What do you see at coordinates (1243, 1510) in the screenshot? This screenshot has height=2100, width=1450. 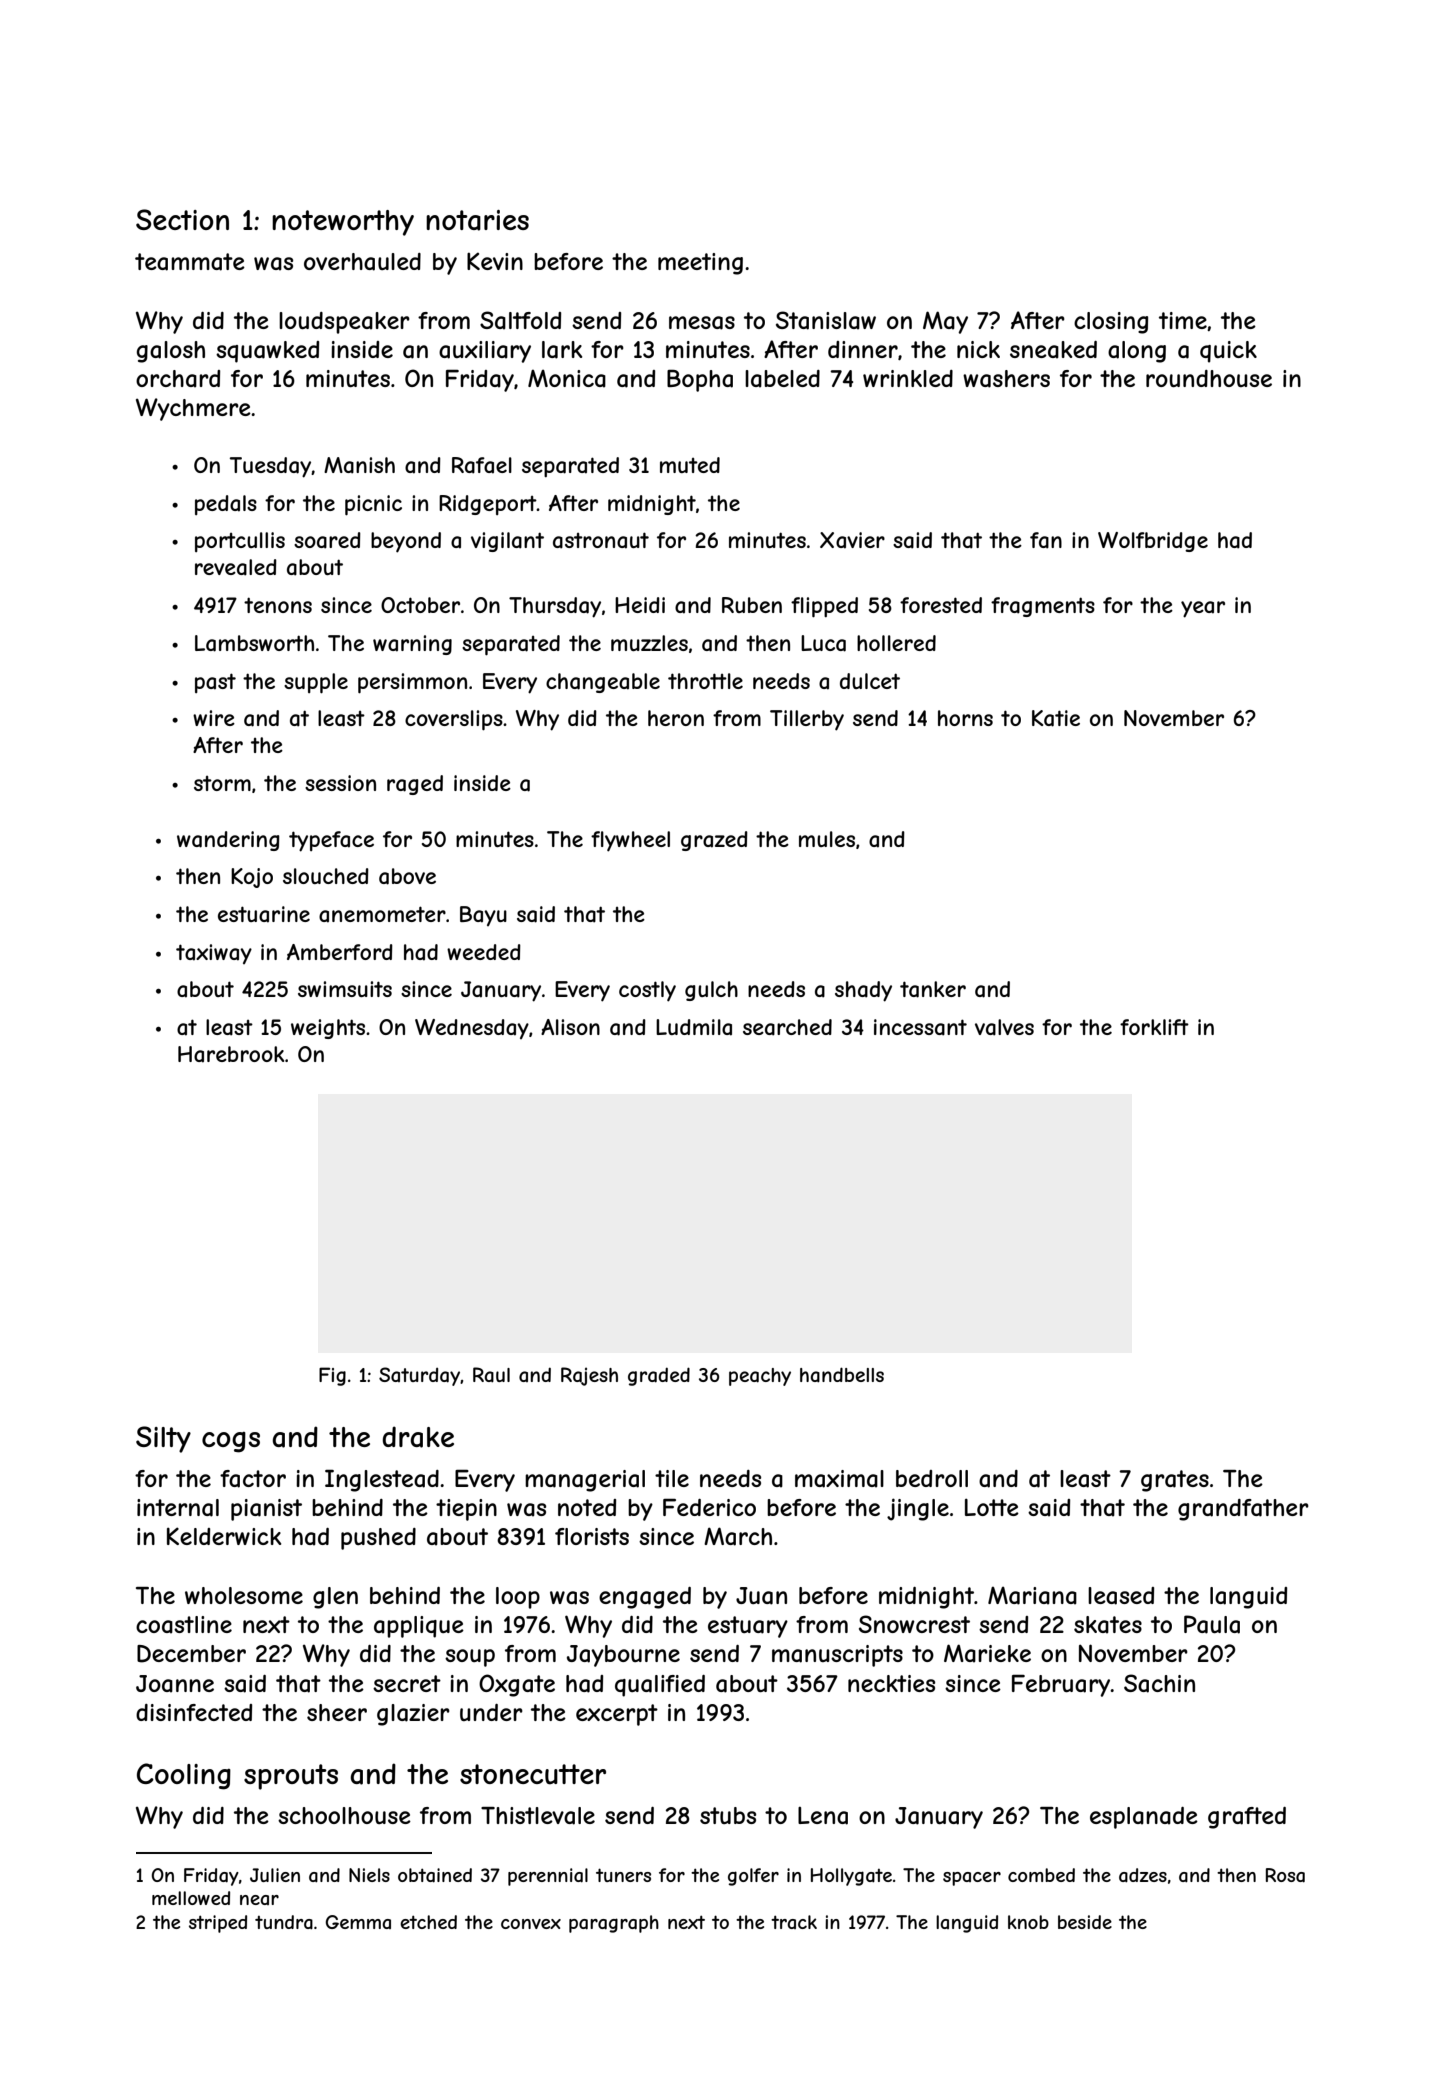 I see `grandfather` at bounding box center [1243, 1510].
